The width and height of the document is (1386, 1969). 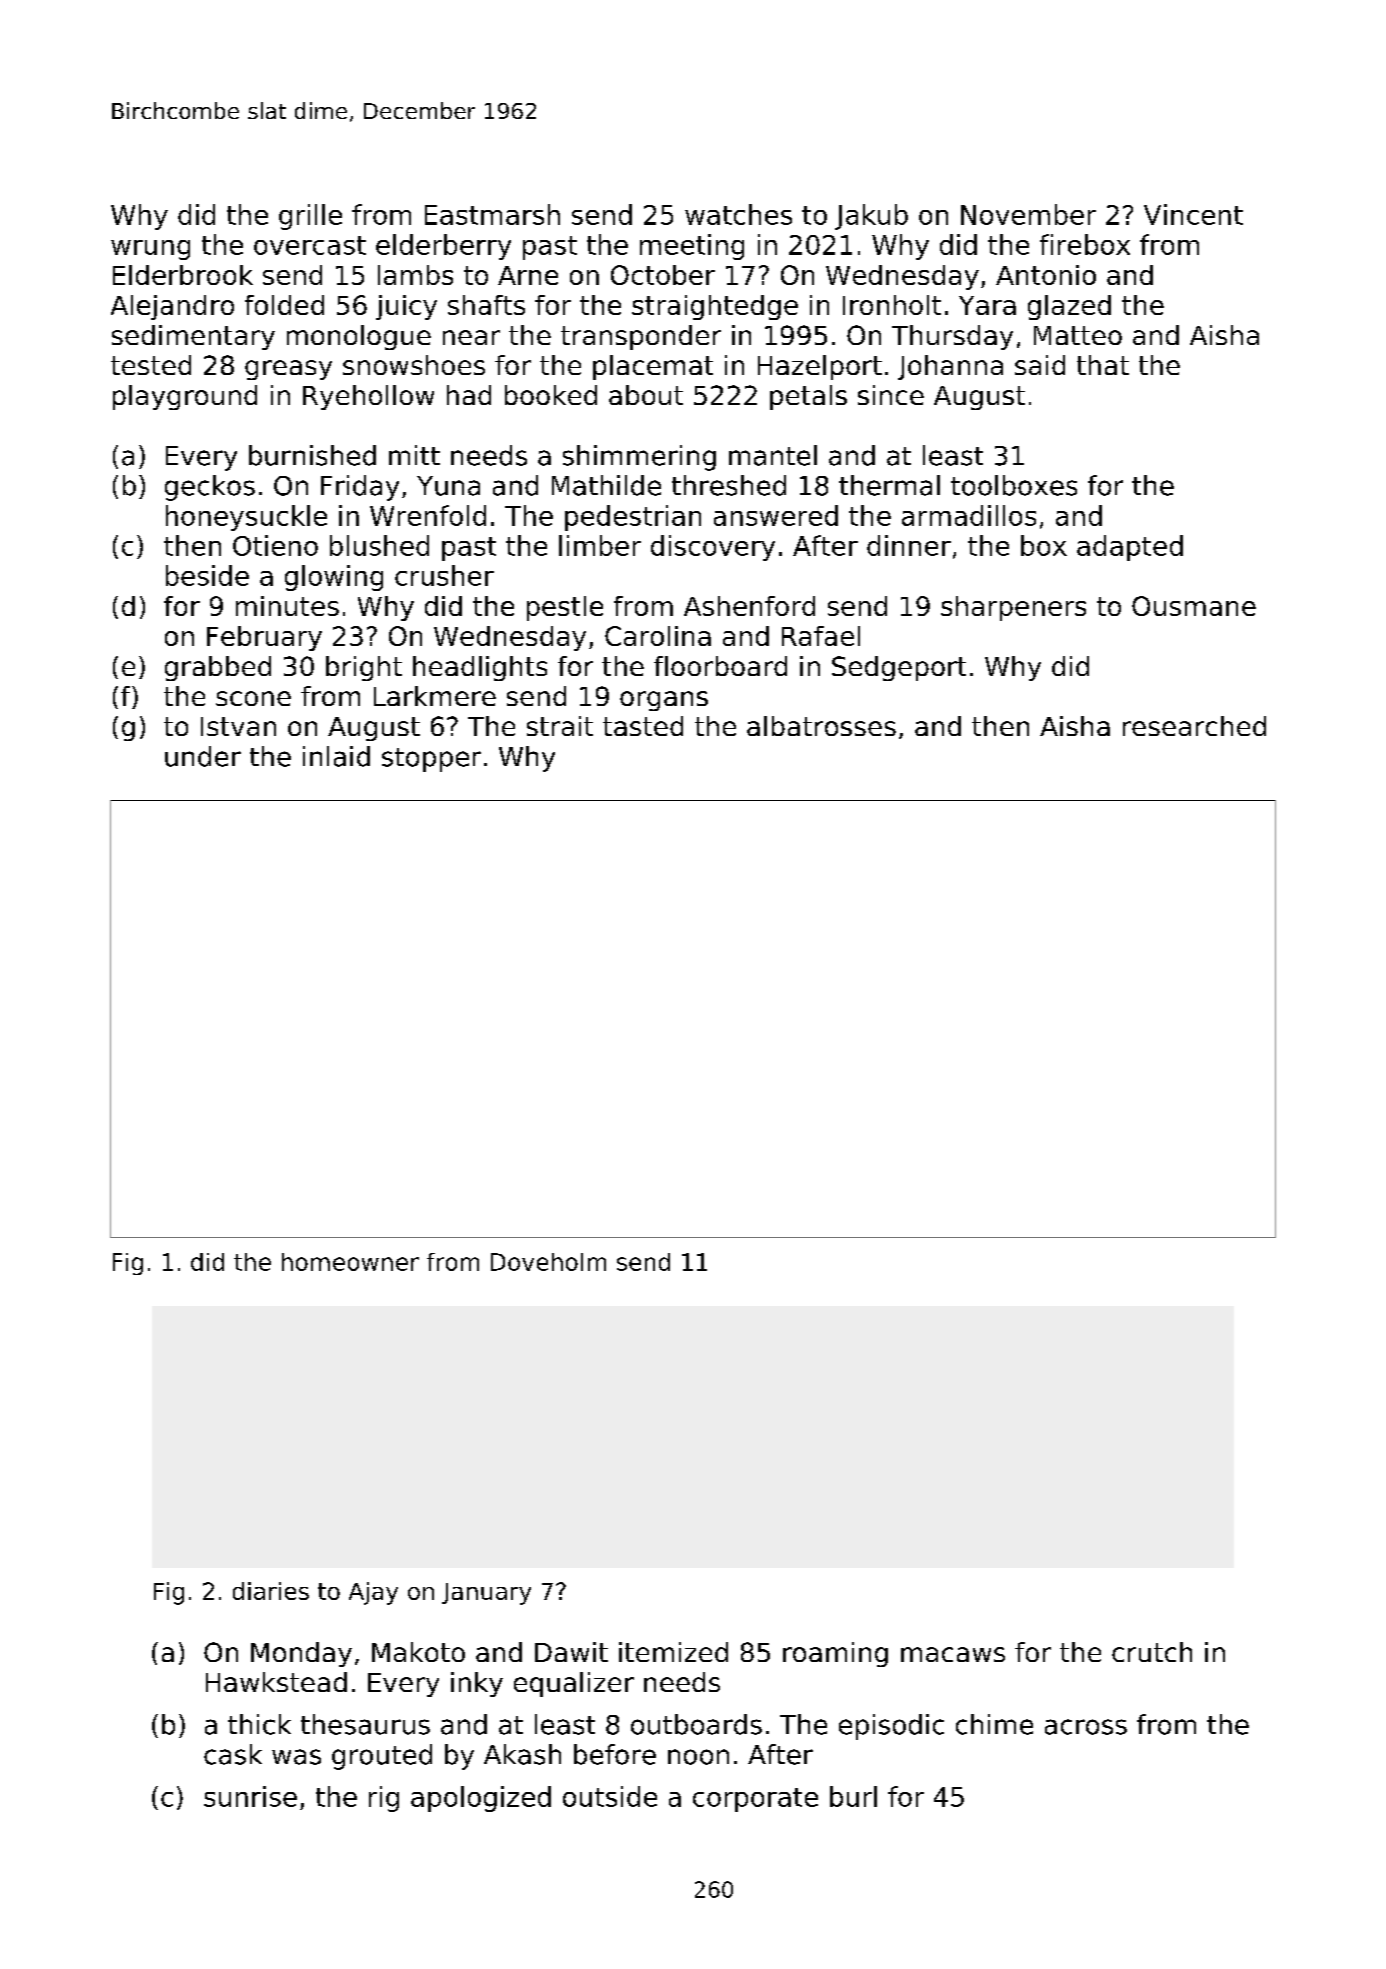 I want to click on researched, so click(x=1194, y=726).
